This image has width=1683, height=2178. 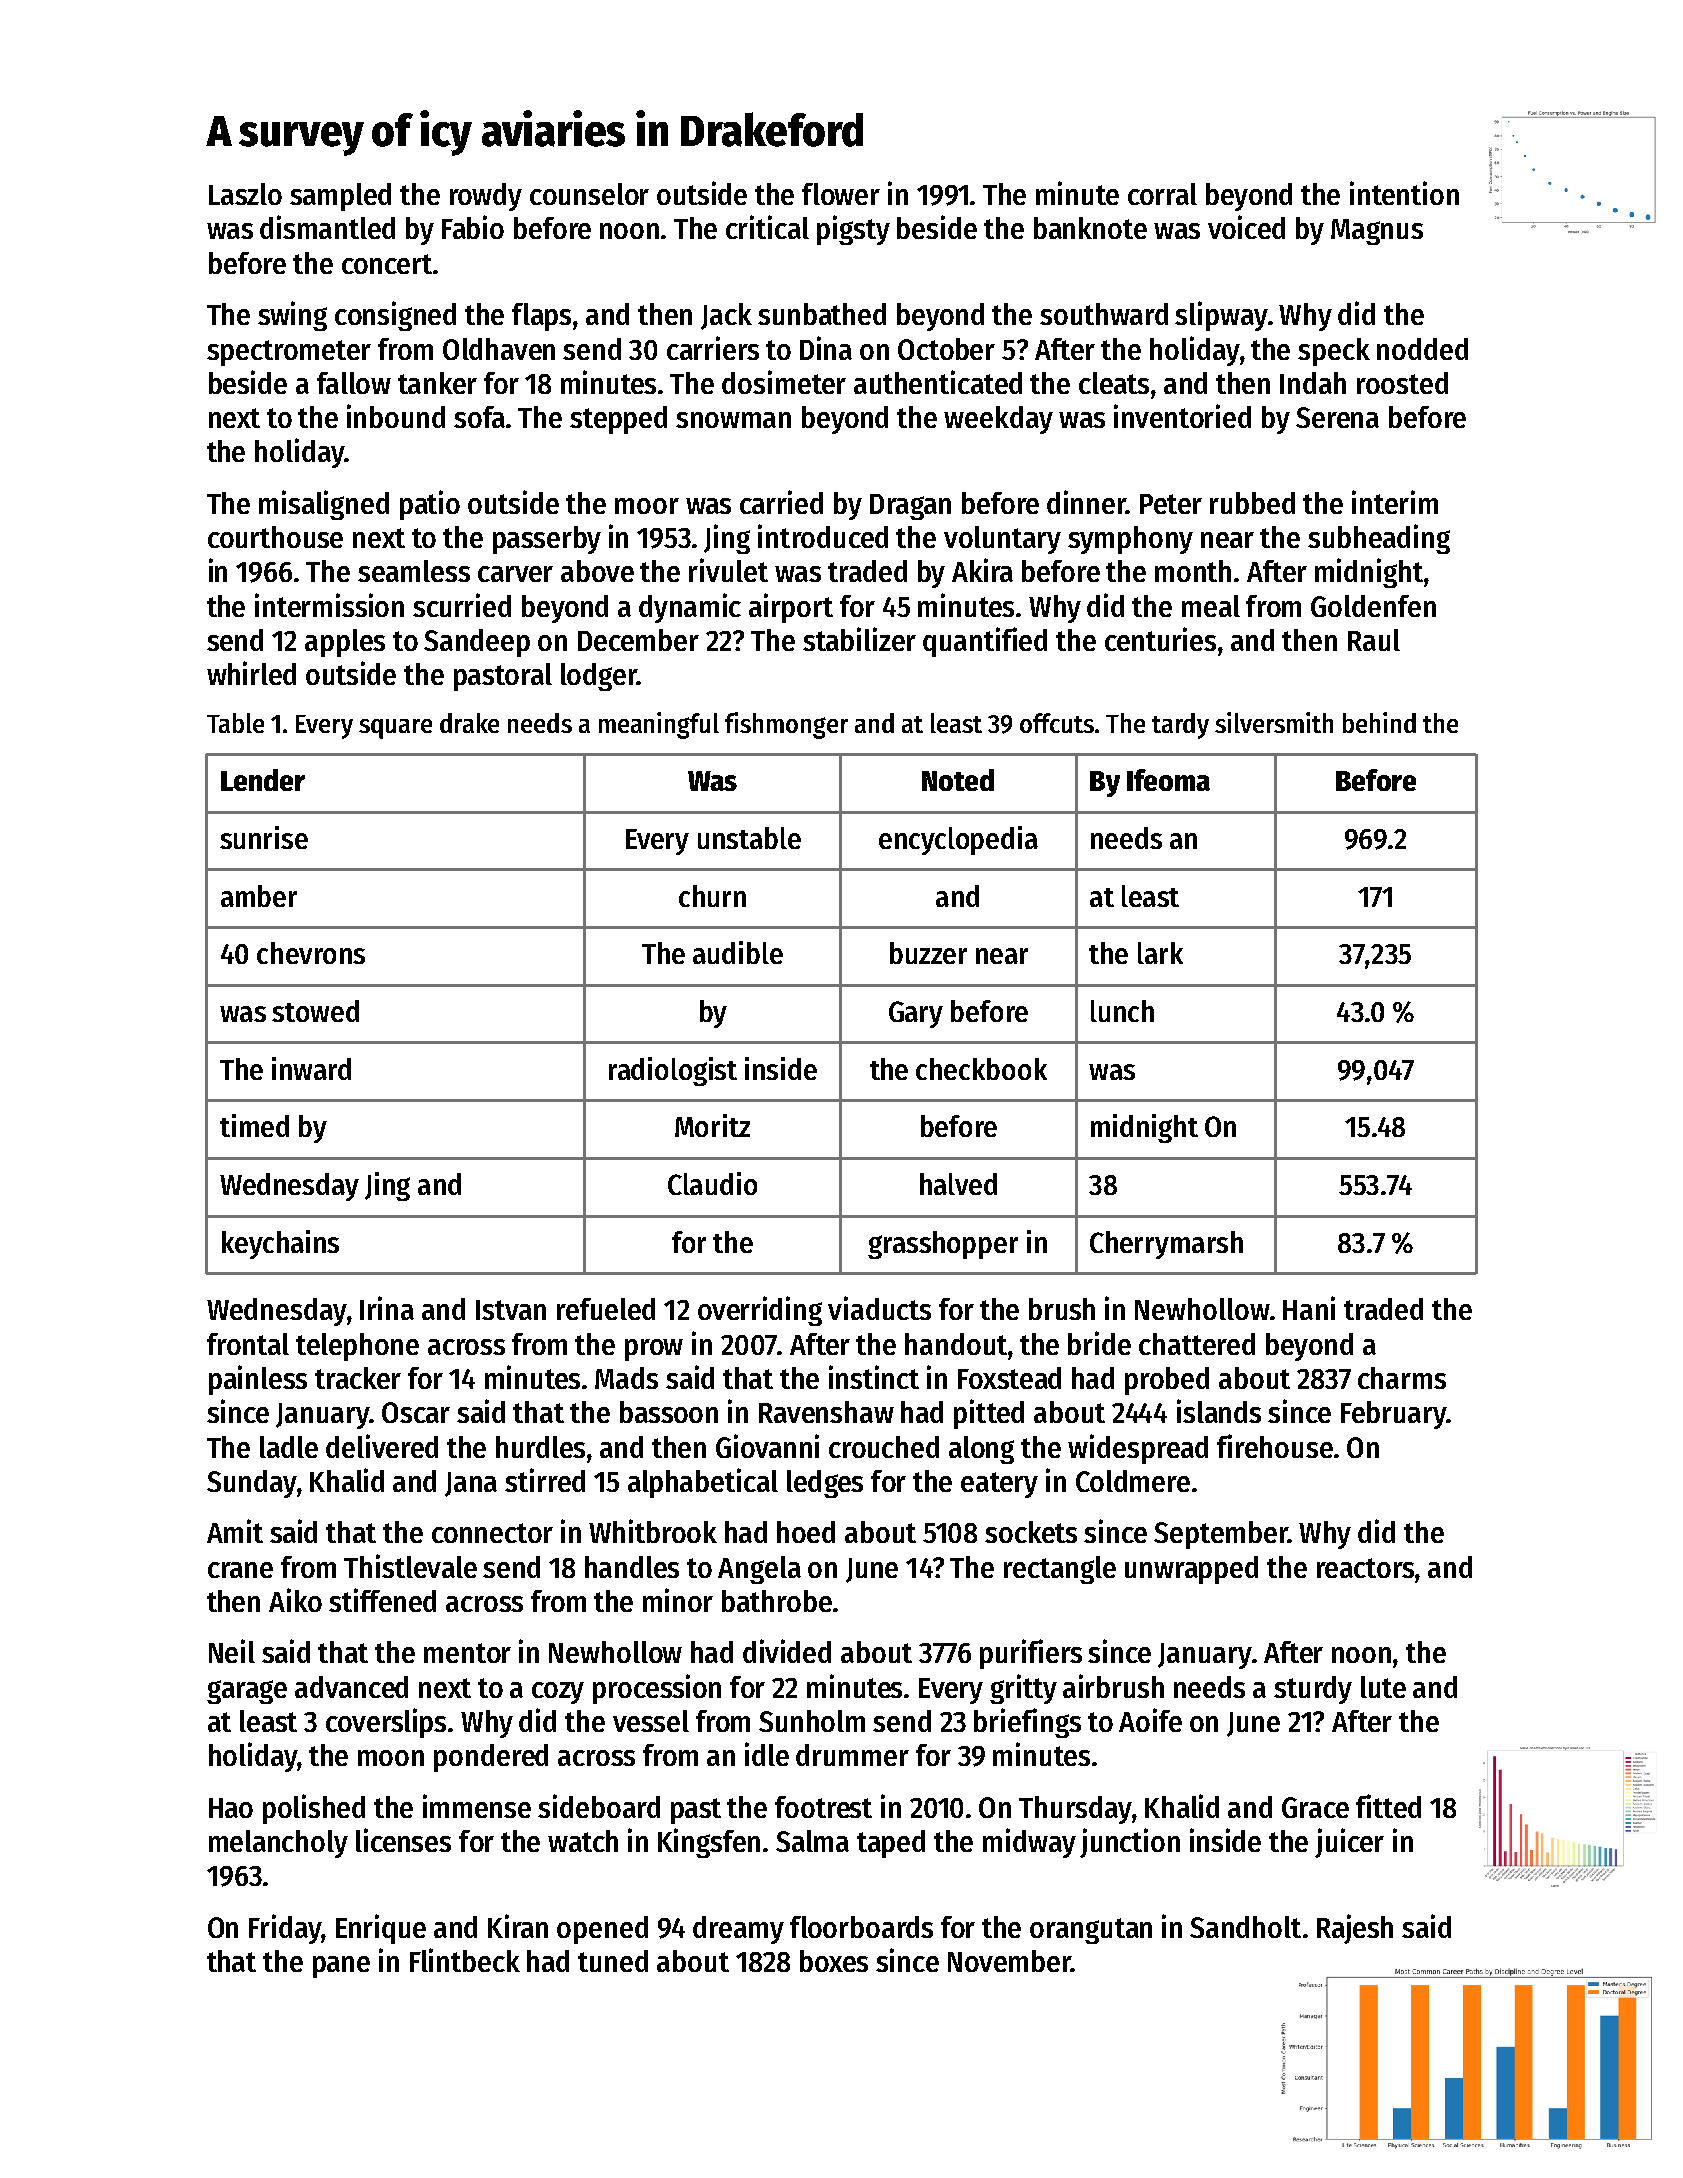 I want to click on mentor, so click(x=467, y=1653).
